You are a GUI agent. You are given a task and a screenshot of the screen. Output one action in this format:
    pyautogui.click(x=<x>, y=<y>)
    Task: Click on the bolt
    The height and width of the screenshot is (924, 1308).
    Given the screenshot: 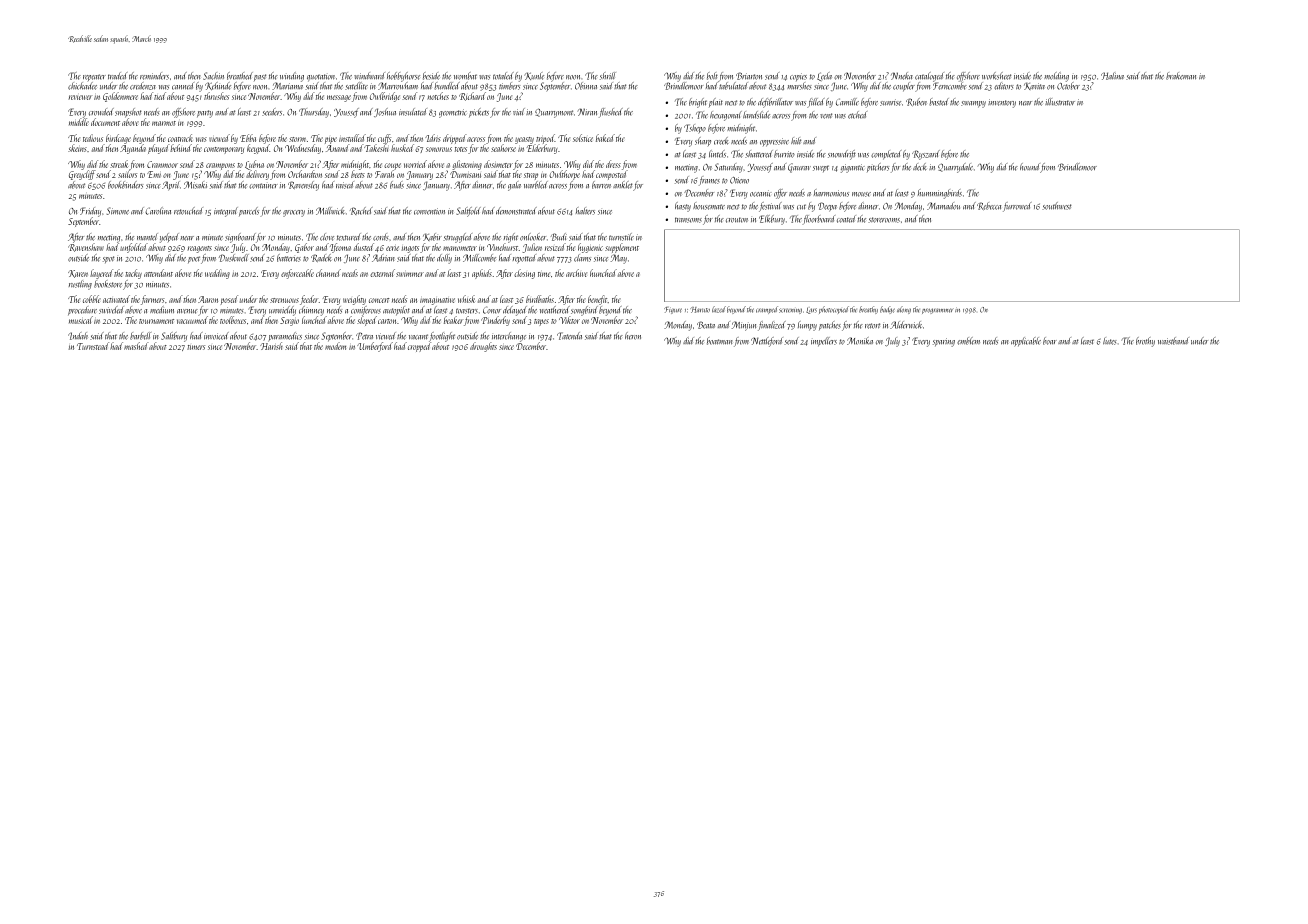 What is the action you would take?
    pyautogui.click(x=712, y=76)
